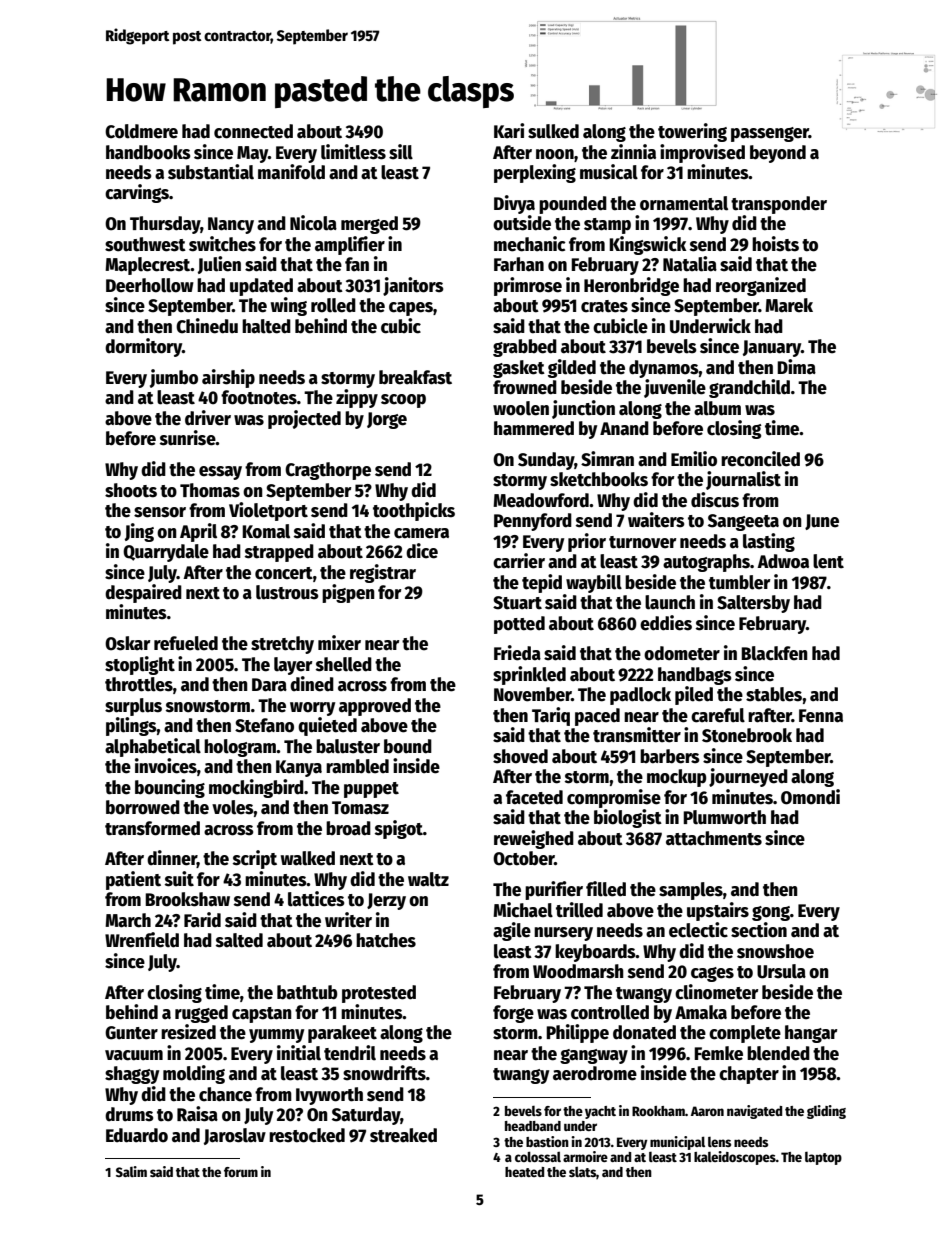 The height and width of the screenshot is (1233, 952). What do you see at coordinates (553, 131) in the screenshot?
I see `sulked` at bounding box center [553, 131].
